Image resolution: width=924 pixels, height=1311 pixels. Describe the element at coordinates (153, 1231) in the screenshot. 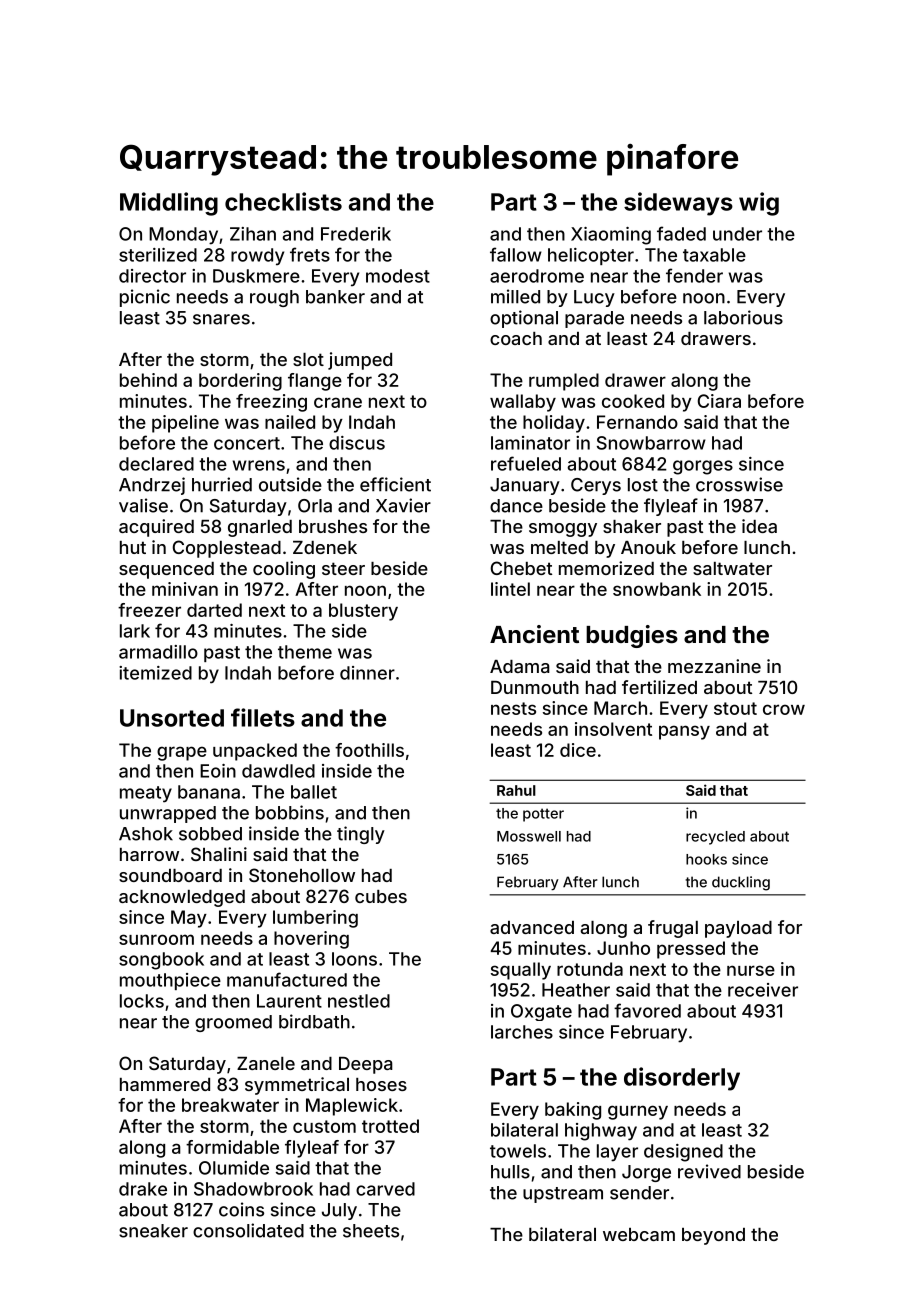

I see `sneaker` at that location.
